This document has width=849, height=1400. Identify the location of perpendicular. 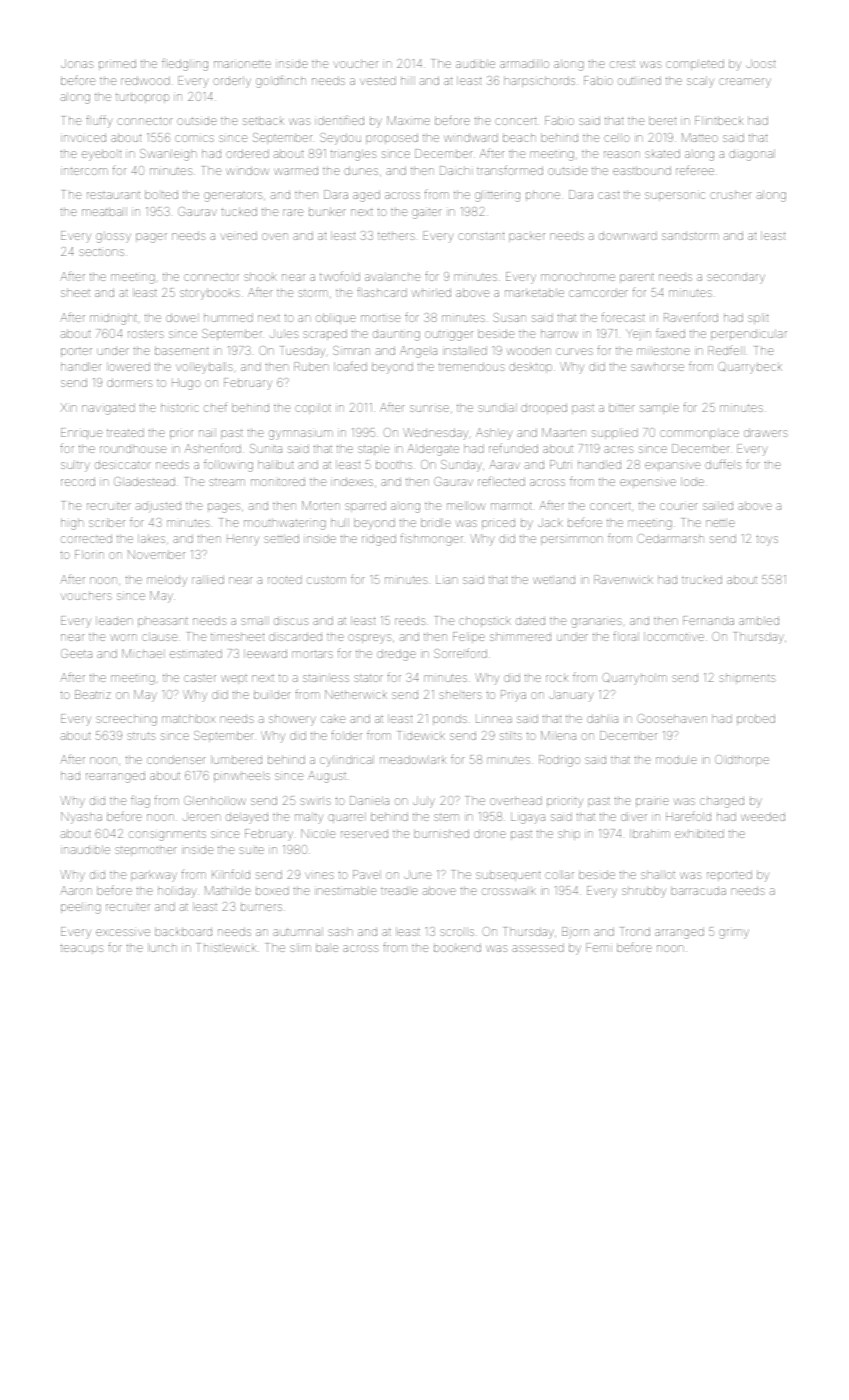
(749, 334).
